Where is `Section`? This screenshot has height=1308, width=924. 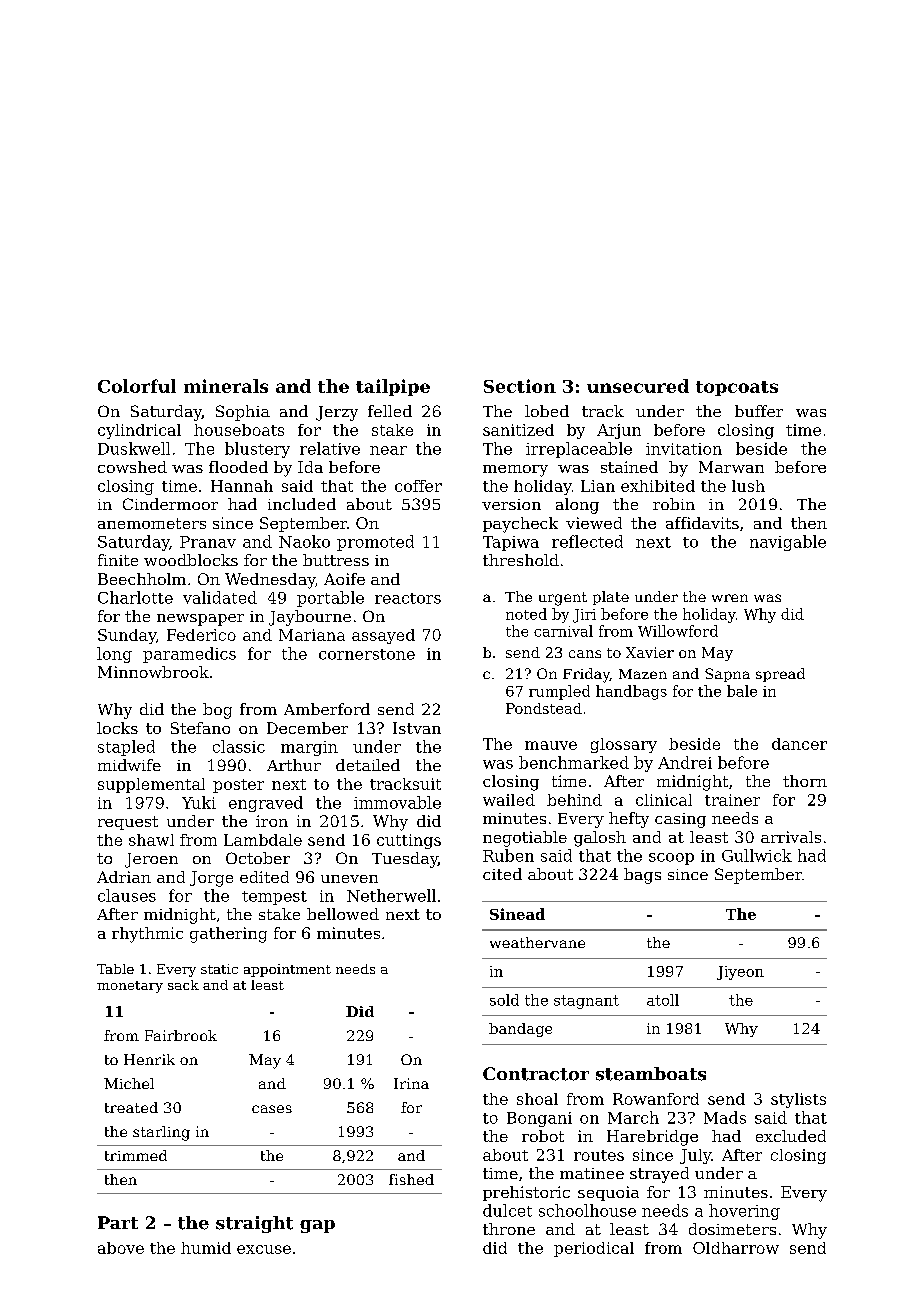
Section is located at coordinates (520, 386).
